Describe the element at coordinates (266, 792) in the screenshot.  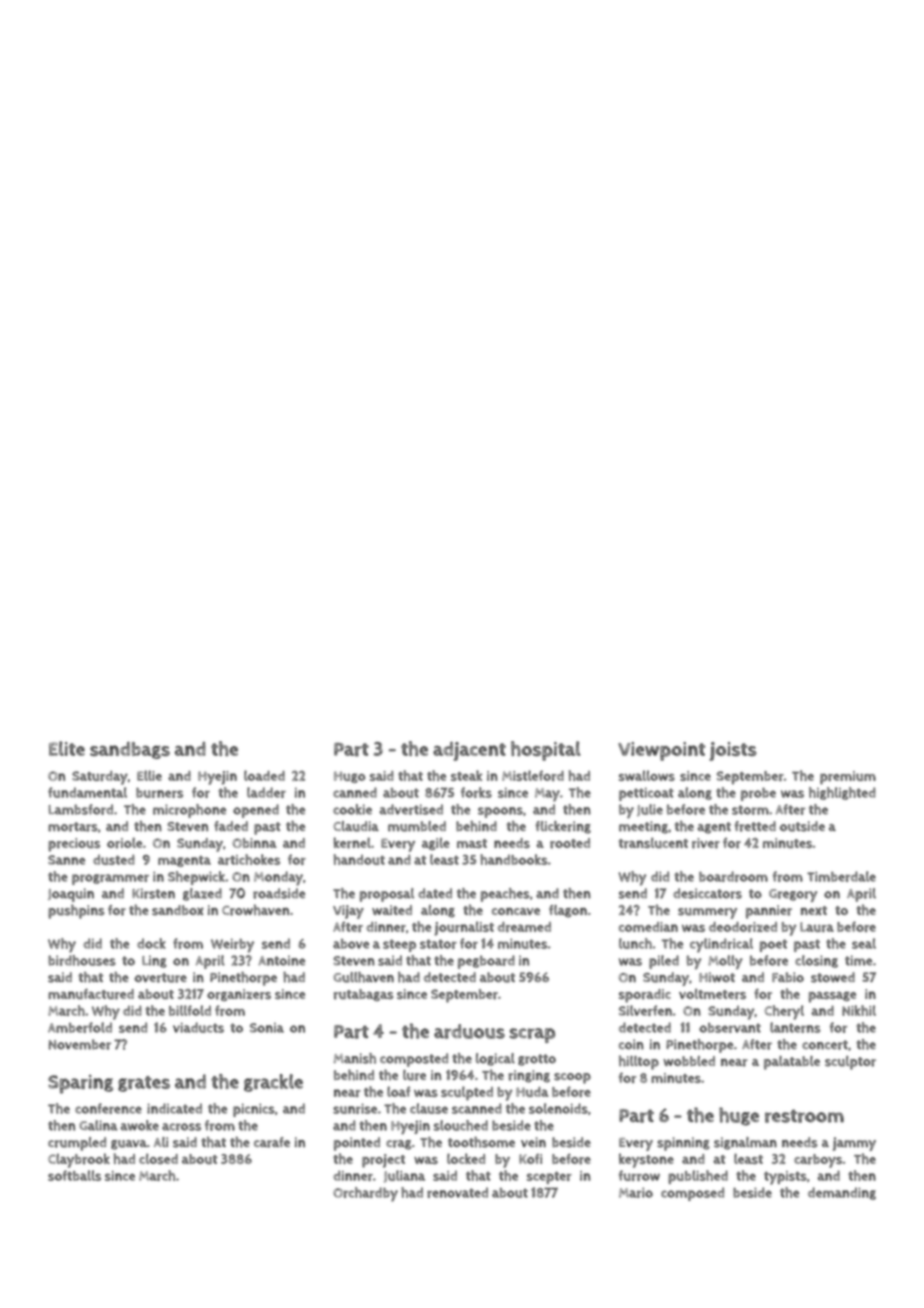
I see `ladder` at that location.
